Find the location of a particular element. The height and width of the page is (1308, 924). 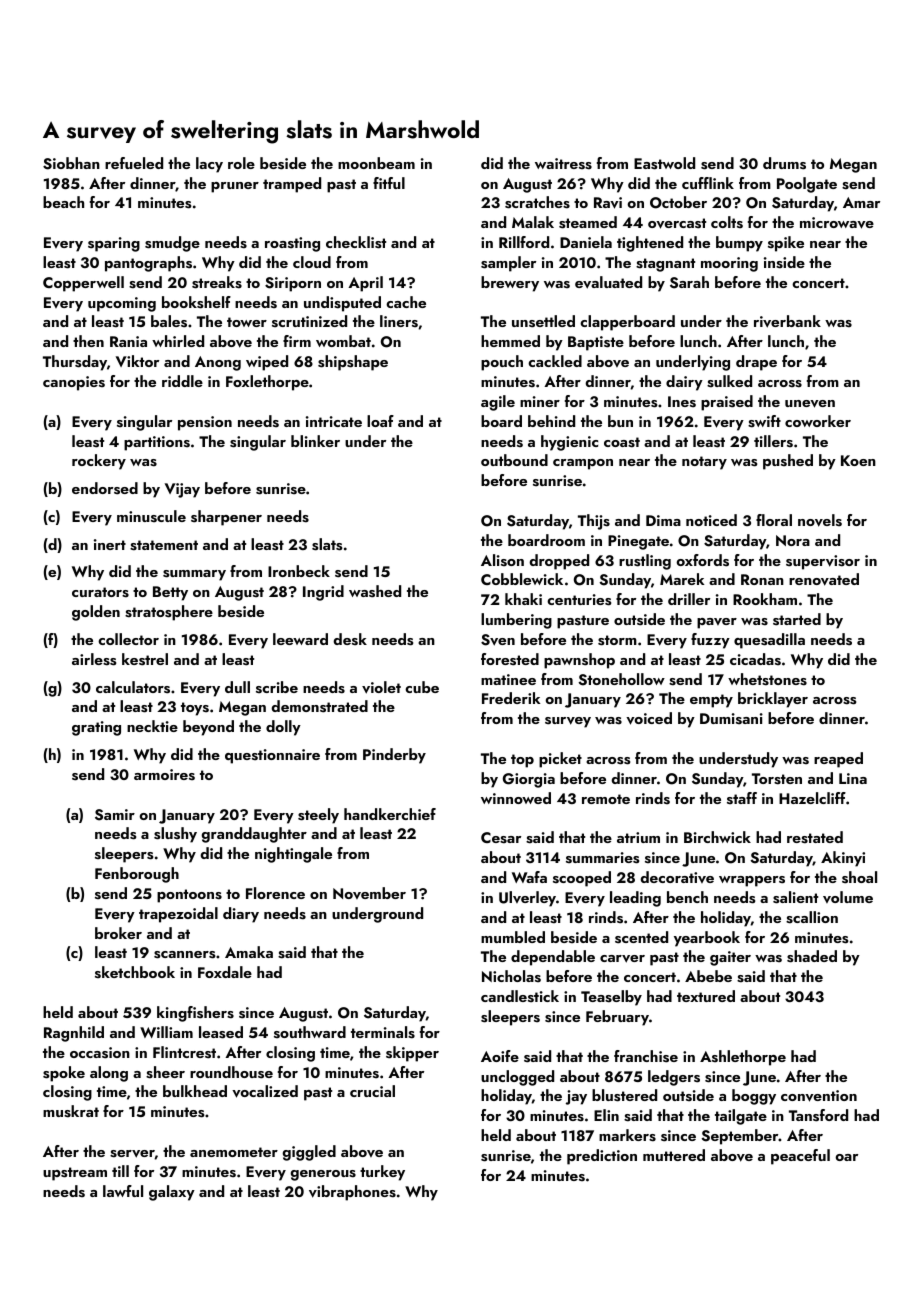

cube is located at coordinates (422, 687).
